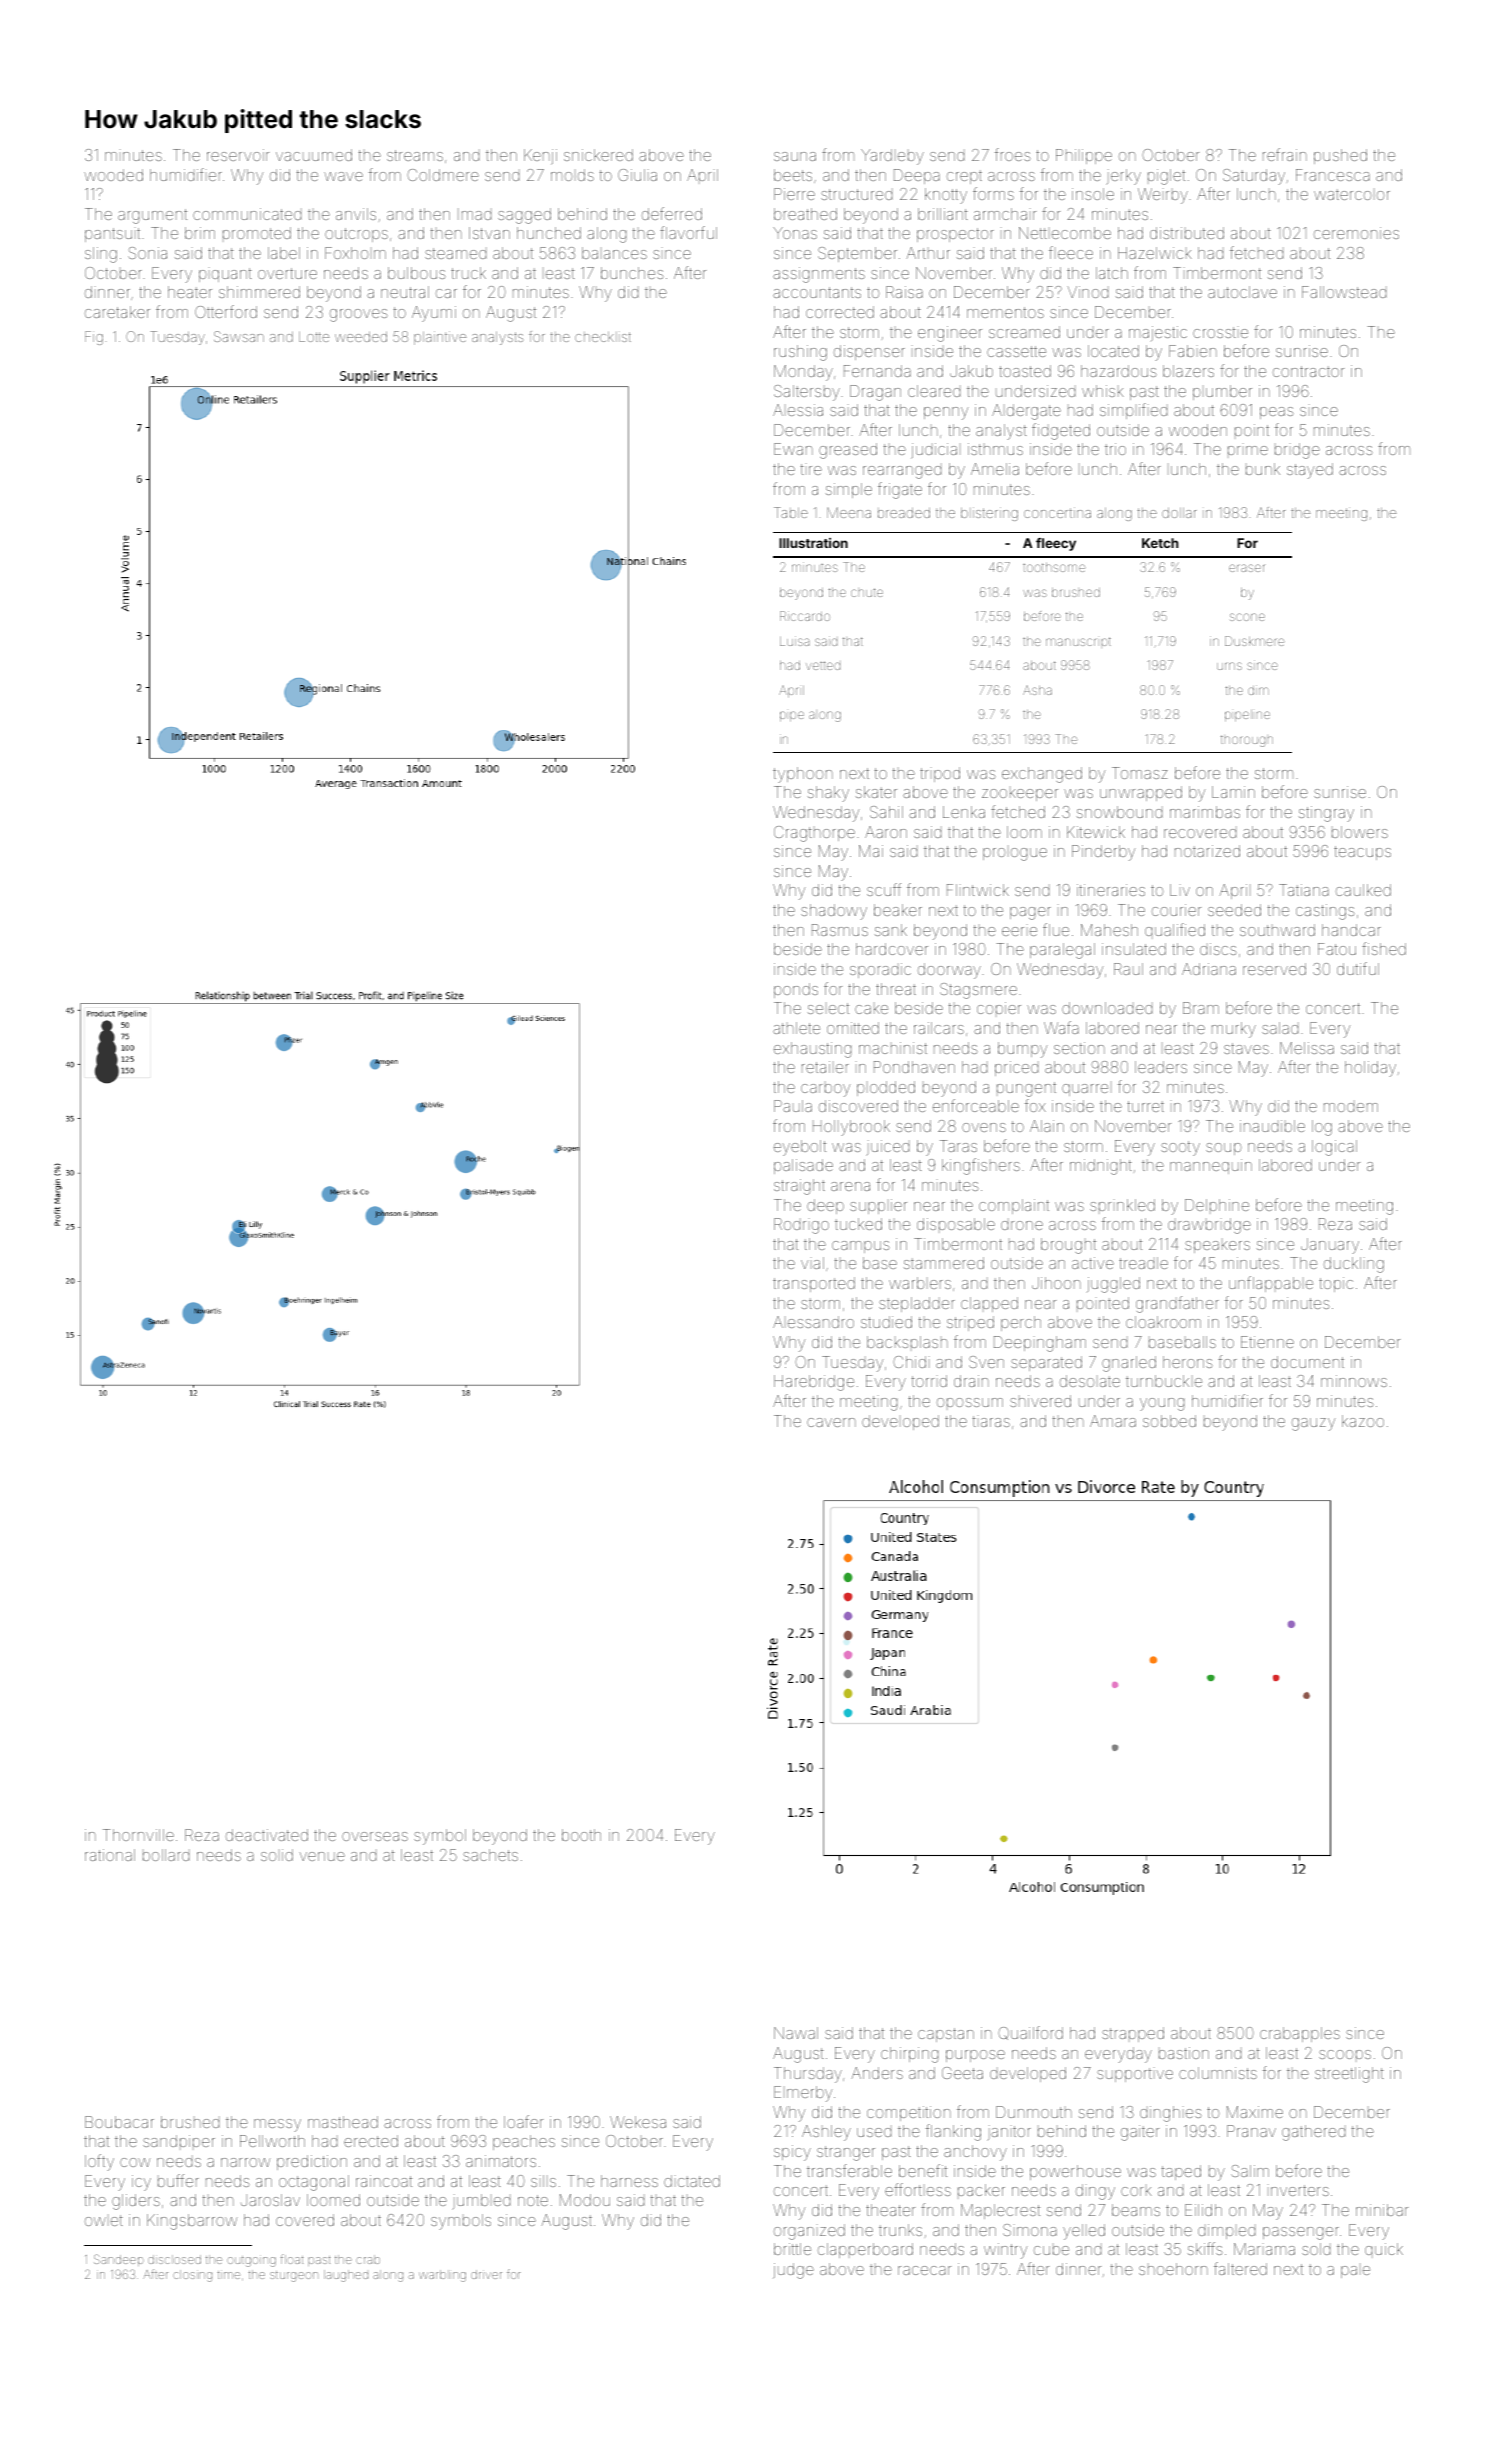  Describe the element at coordinates (245, 2162) in the screenshot. I see `narrow` at that location.
